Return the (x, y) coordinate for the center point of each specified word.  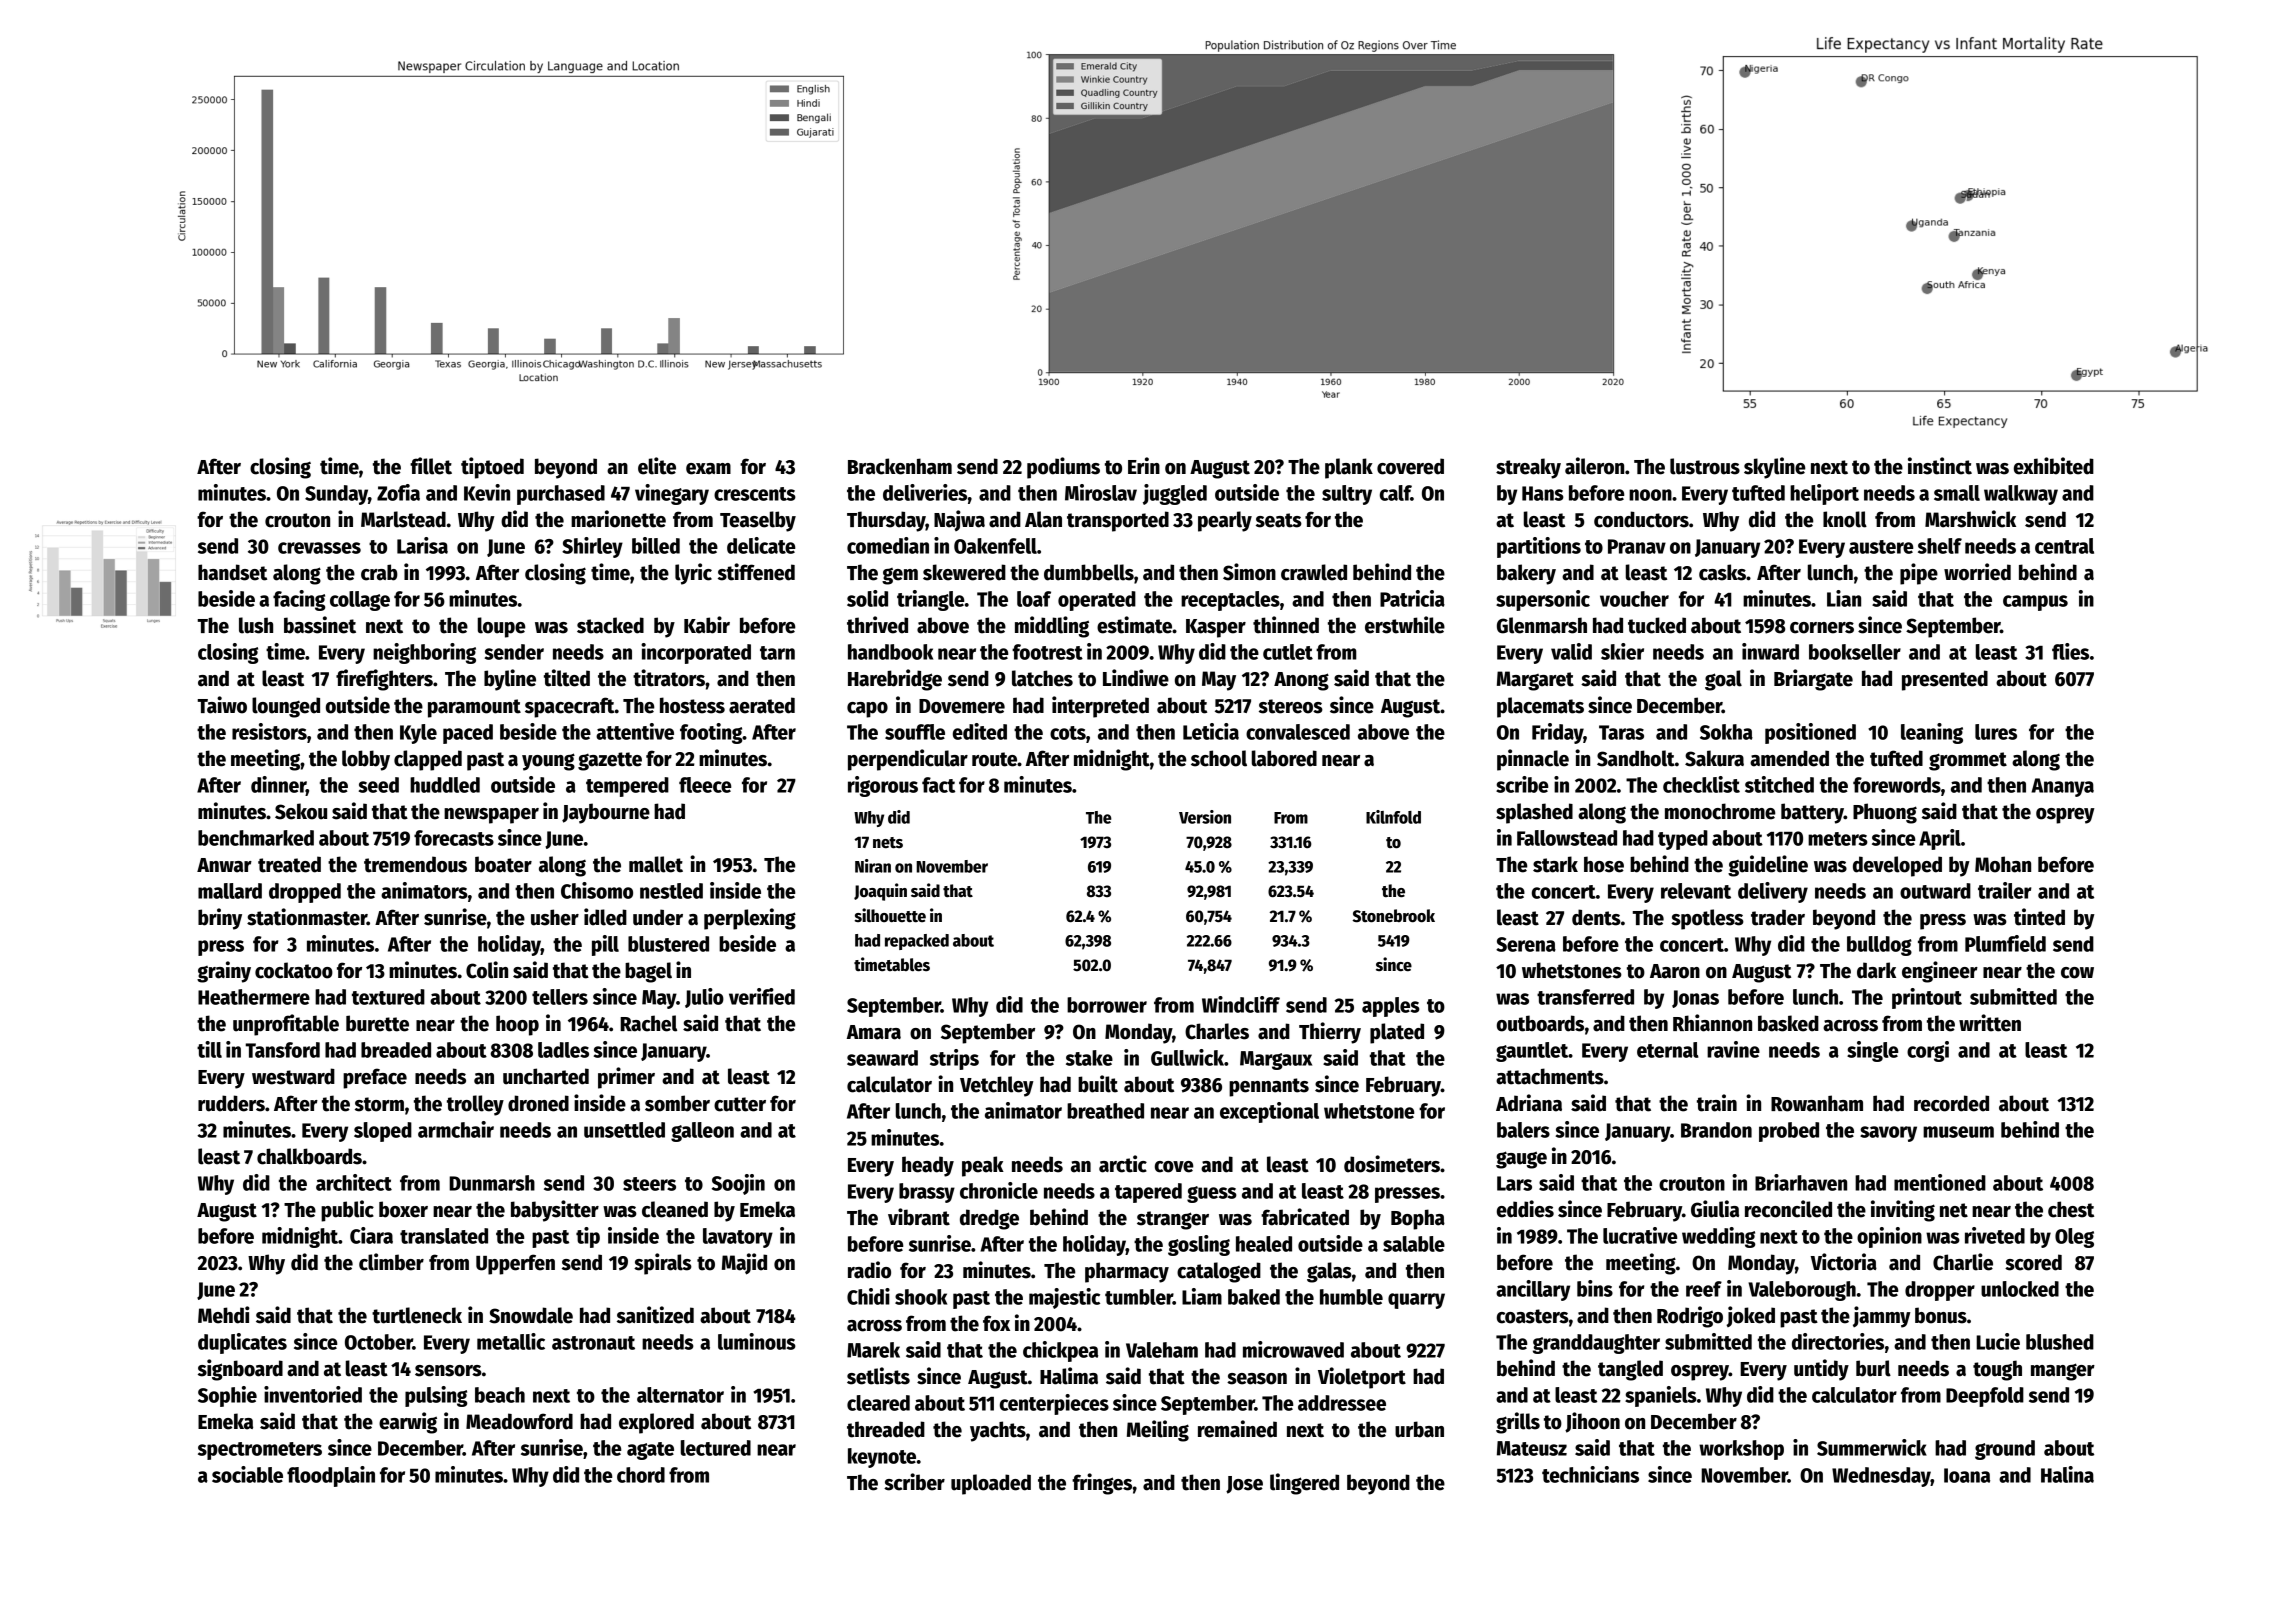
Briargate (1813, 680)
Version (1205, 817)
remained (1237, 1429)
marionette (618, 519)
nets (888, 843)
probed (1789, 1132)
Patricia (1412, 598)
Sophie (227, 1396)
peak (983, 1166)
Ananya (2062, 787)
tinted (2039, 917)
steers (649, 1184)
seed (379, 785)
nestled (671, 891)
